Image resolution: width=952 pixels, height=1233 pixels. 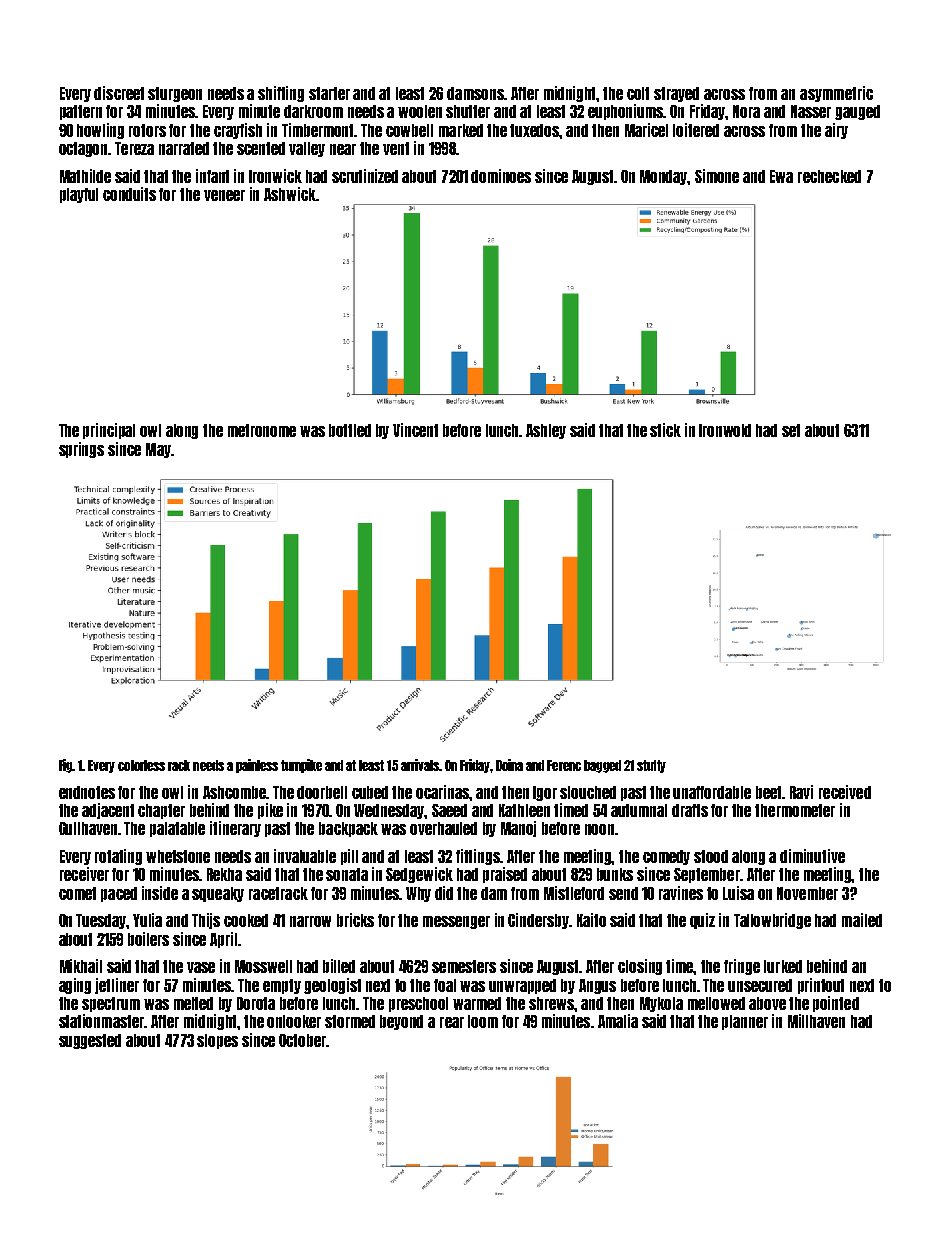 What do you see at coordinates (524, 810) in the screenshot?
I see `Kathleen` at bounding box center [524, 810].
